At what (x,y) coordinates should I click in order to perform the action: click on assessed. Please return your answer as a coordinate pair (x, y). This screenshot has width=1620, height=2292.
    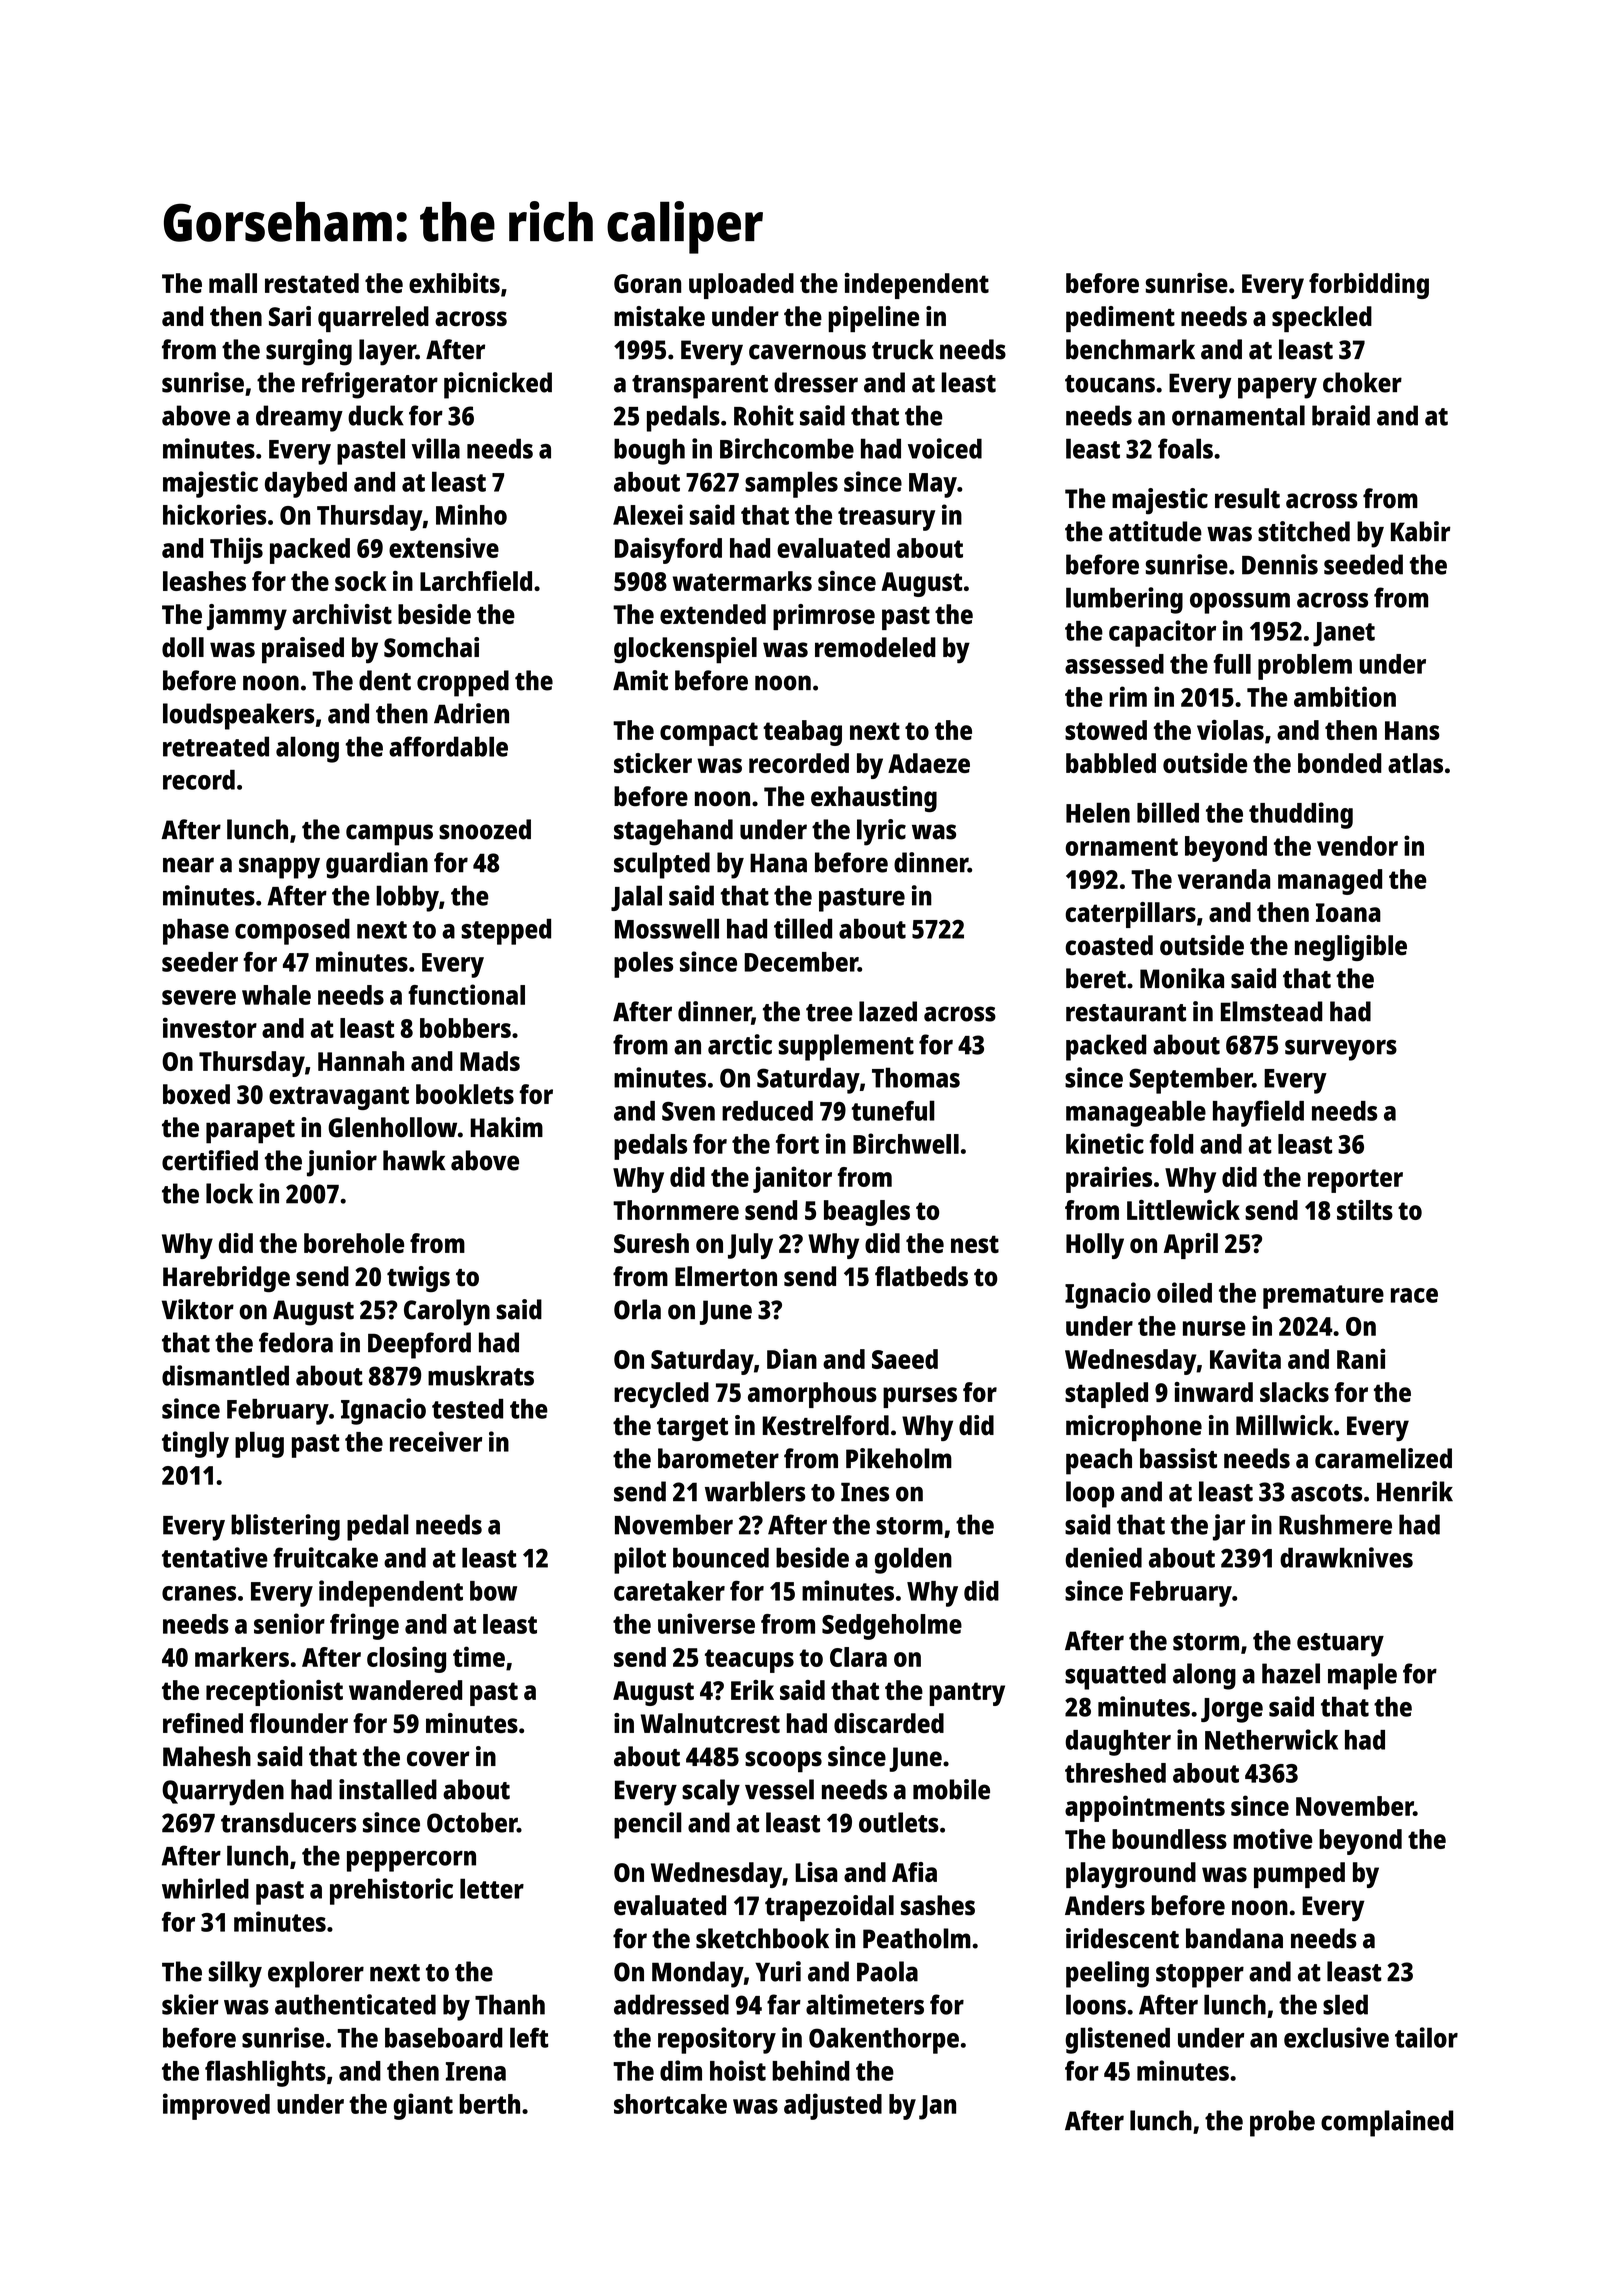
    Looking at the image, I should click on (1114, 664).
